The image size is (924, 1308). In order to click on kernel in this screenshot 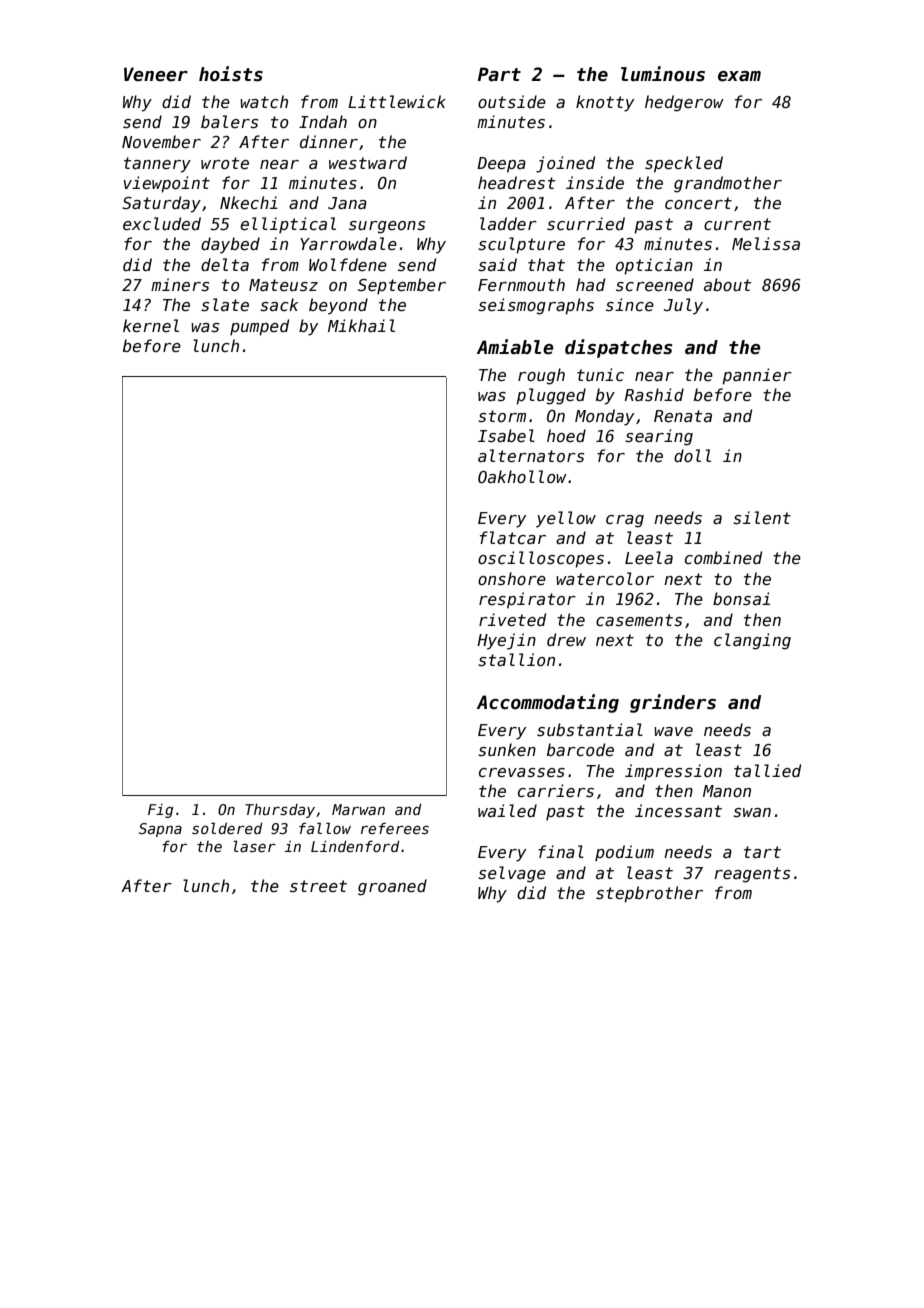, I will do `click(151, 325)`.
